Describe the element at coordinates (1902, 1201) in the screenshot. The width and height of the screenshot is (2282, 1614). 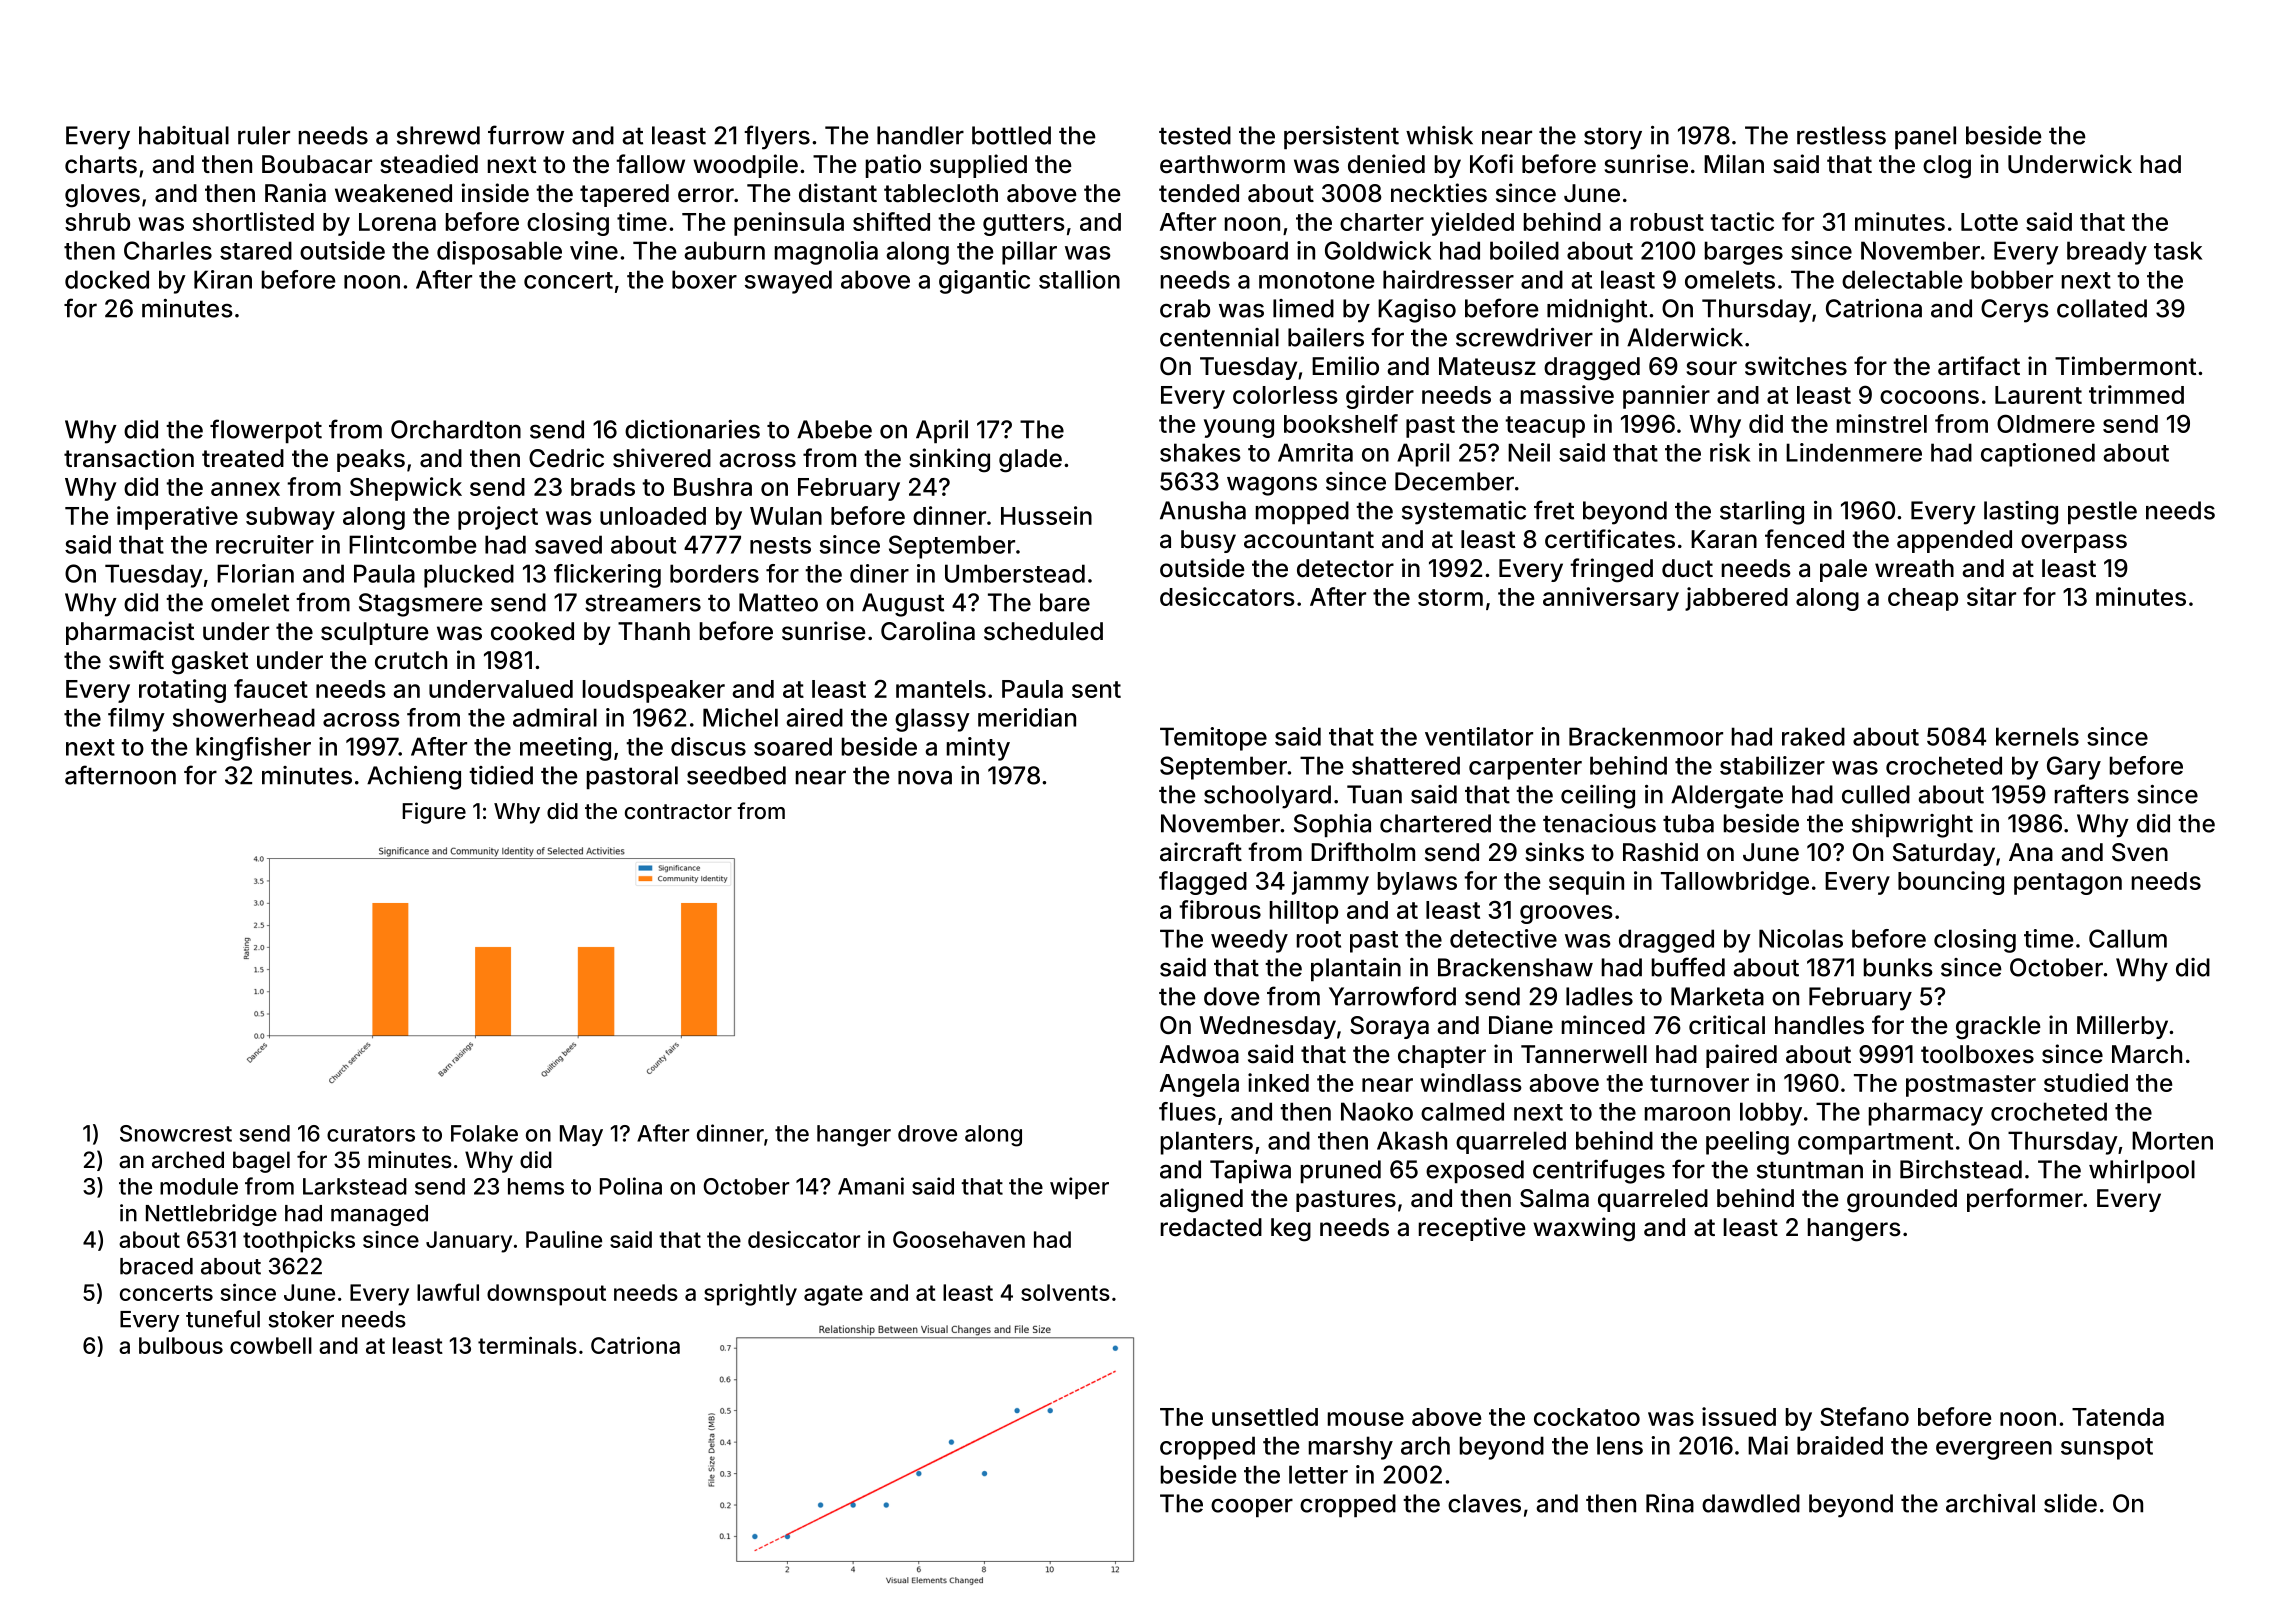
I see `grounded` at that location.
